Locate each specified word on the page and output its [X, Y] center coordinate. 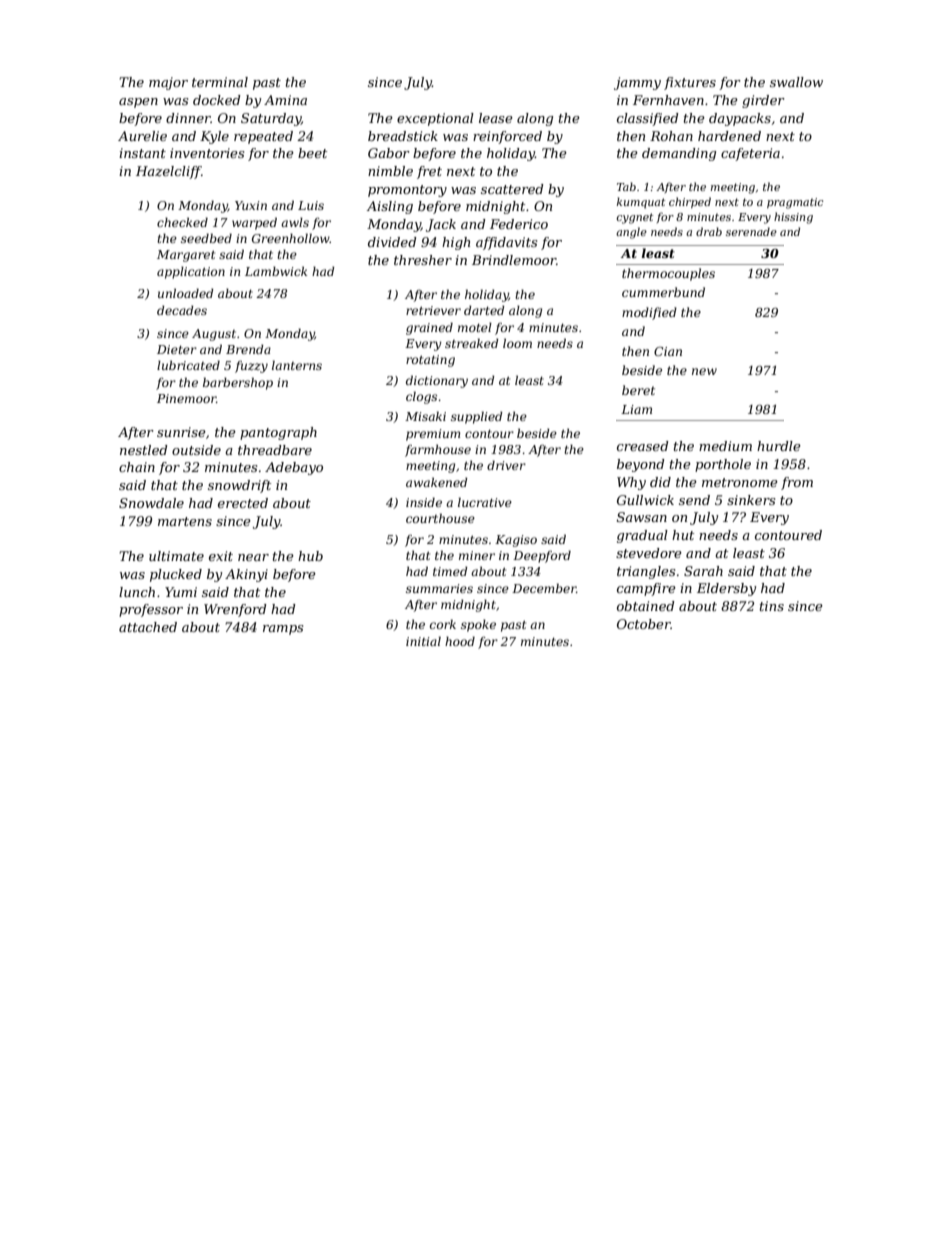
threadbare [275, 450]
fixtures [690, 83]
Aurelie [142, 136]
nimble [390, 171]
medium [725, 446]
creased [643, 446]
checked [182, 222]
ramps [283, 630]
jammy [637, 83]
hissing [793, 218]
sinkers [751, 500]
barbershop [238, 383]
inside [424, 502]
